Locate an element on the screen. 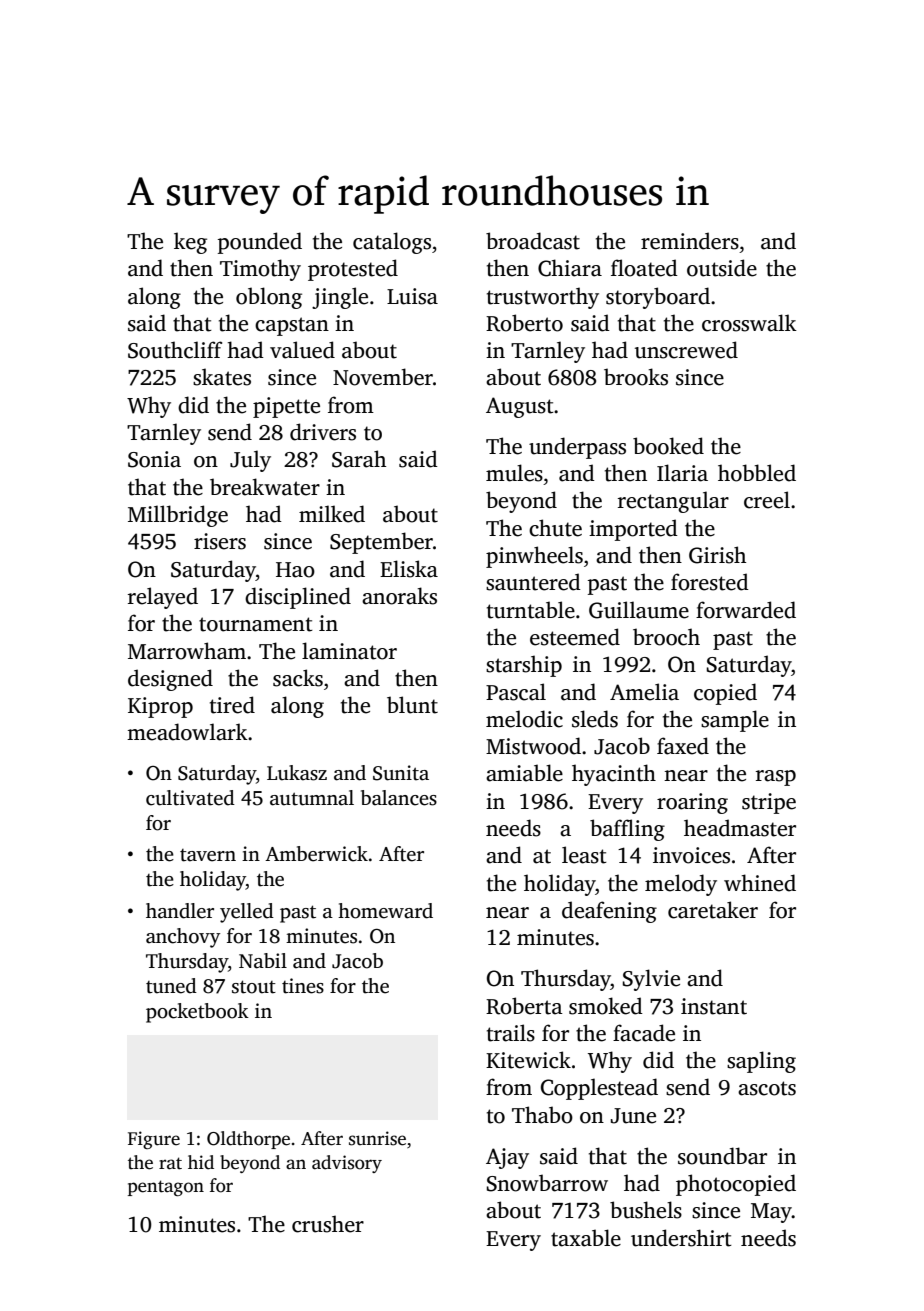 This screenshot has width=924, height=1311. handler is located at coordinates (180, 911).
